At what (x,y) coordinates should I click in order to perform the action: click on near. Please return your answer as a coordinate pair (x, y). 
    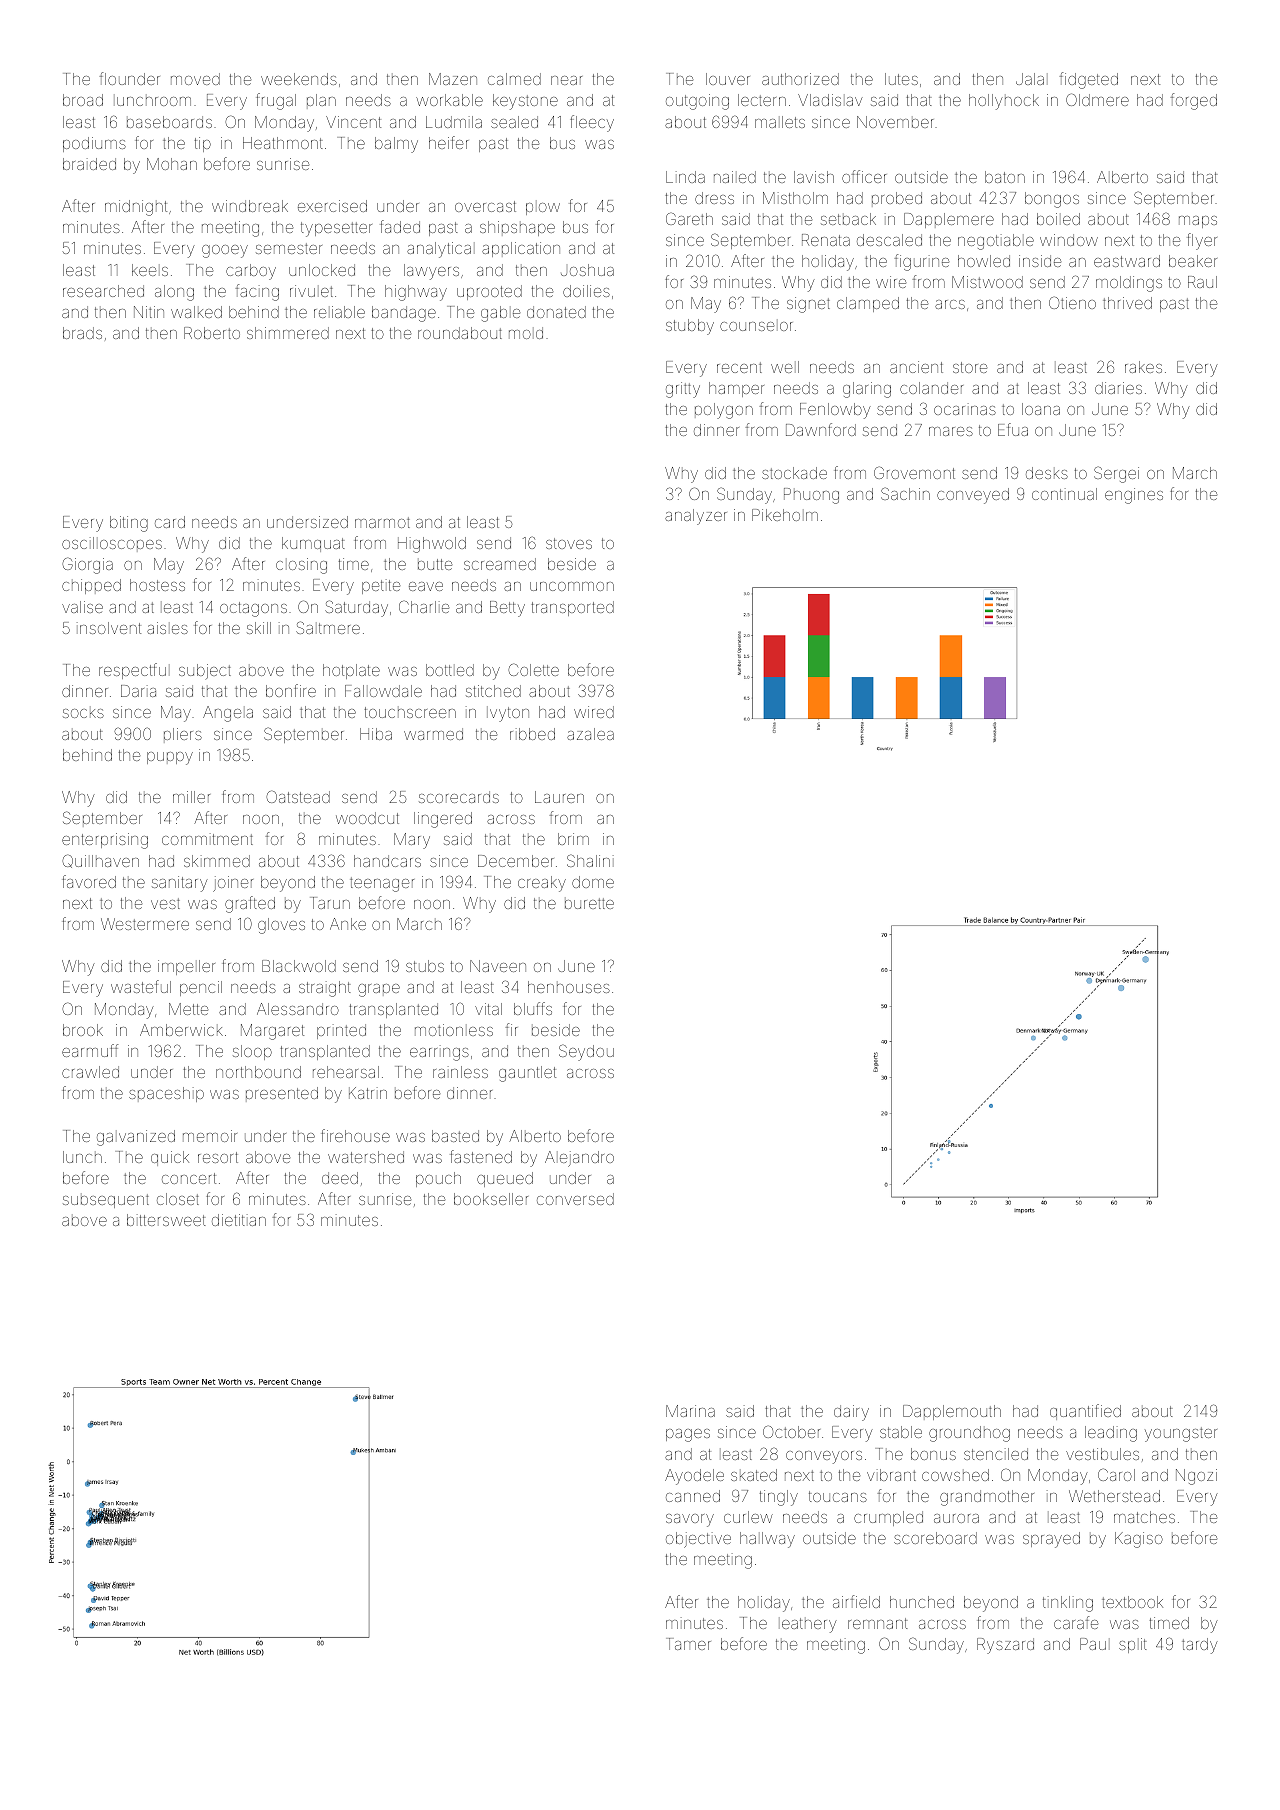
    Looking at the image, I should click on (566, 80).
